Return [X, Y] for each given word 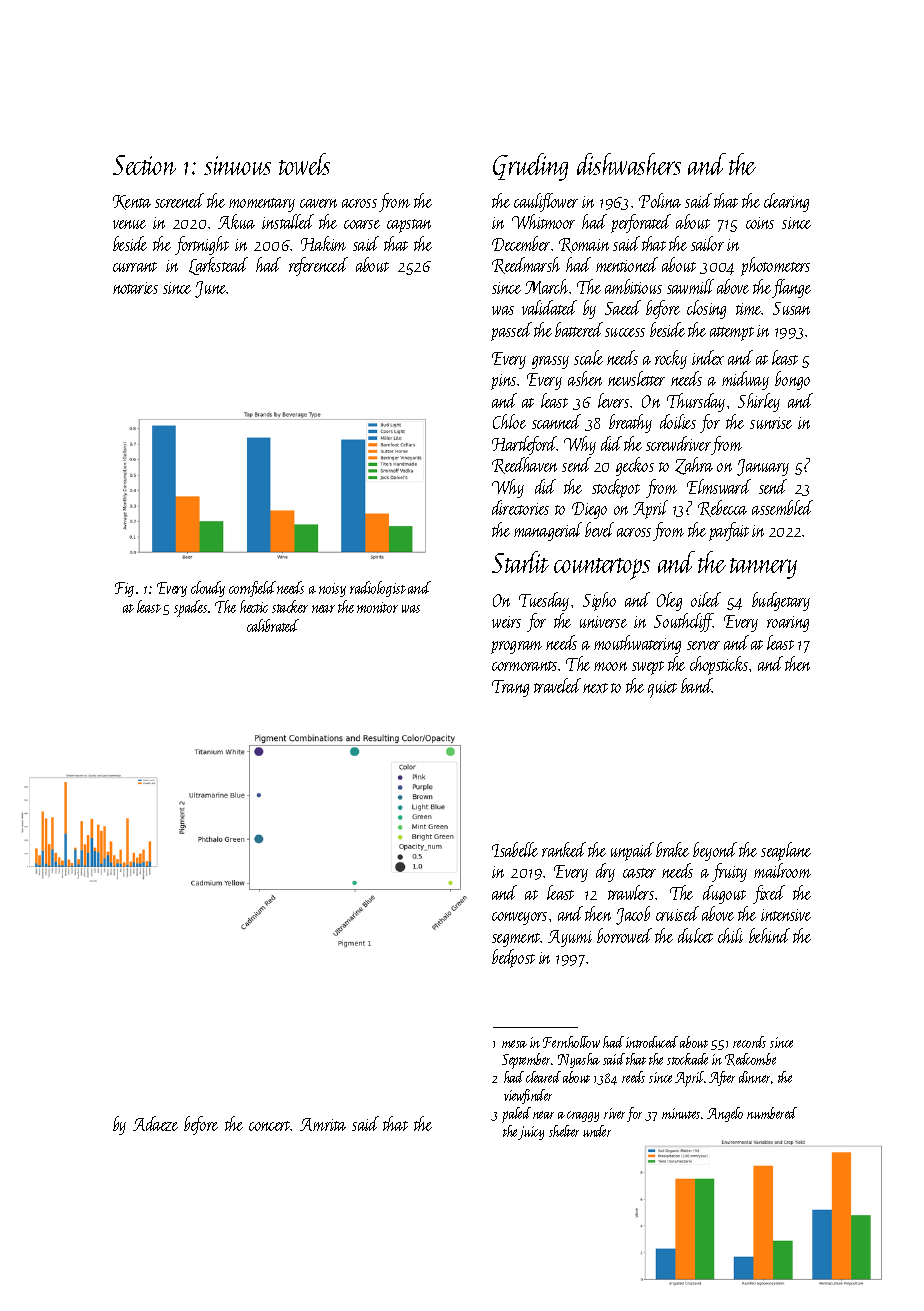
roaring [788, 624]
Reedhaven [524, 465]
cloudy [208, 589]
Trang [510, 688]
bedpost [513, 958]
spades [190, 608]
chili [730, 935]
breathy [630, 423]
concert [270, 1126]
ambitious [633, 286]
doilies [678, 421]
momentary [262, 205]
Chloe [509, 421]
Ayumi [570, 938]
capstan [409, 226]
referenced [318, 266]
